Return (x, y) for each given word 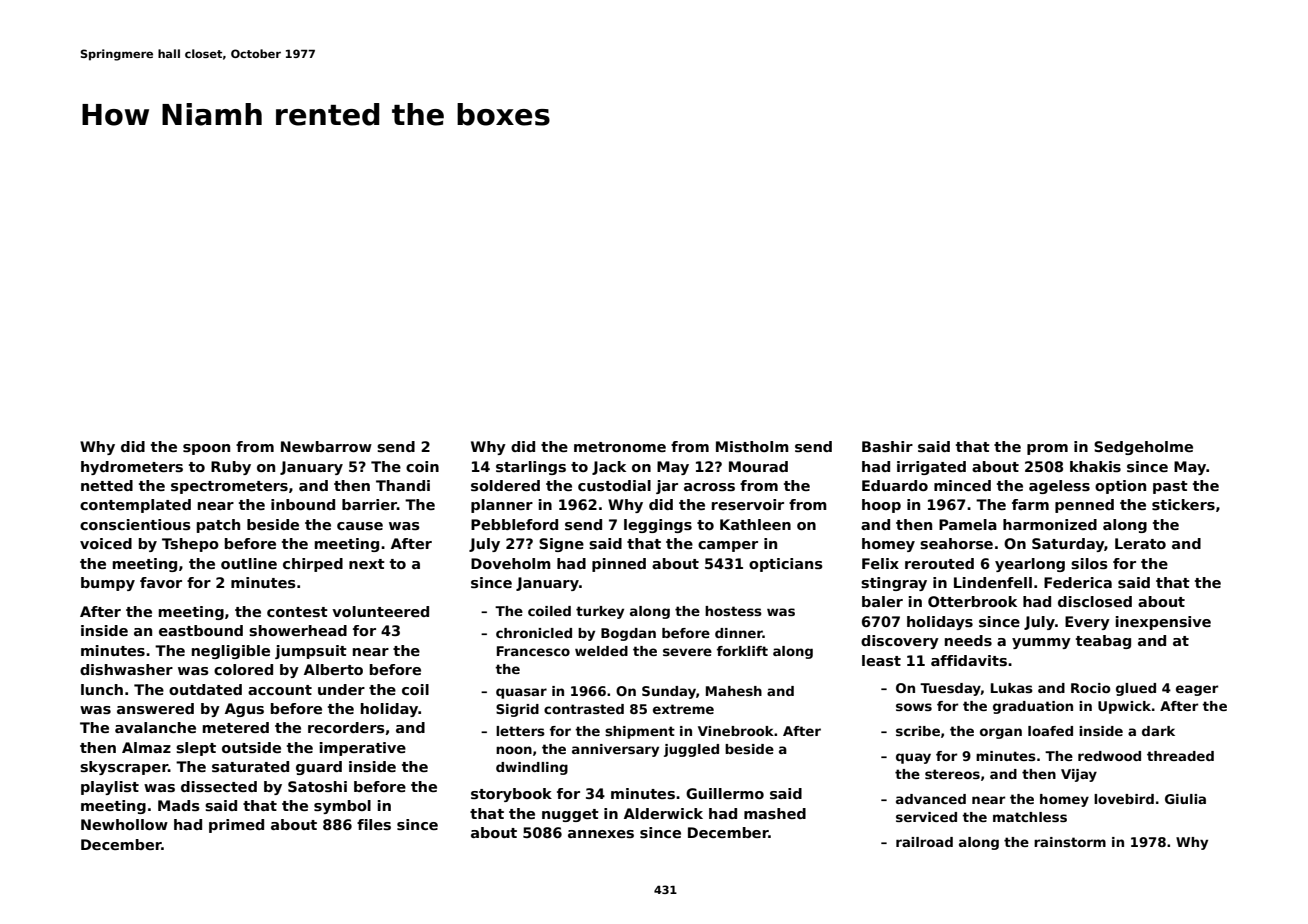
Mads (179, 805)
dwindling (532, 768)
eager (1197, 690)
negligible (231, 652)
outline (249, 563)
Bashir (887, 446)
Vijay (1079, 775)
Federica (1078, 582)
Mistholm (752, 446)
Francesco (533, 651)
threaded (1180, 756)
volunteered (380, 611)
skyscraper (124, 768)
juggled (691, 750)
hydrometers (132, 468)
